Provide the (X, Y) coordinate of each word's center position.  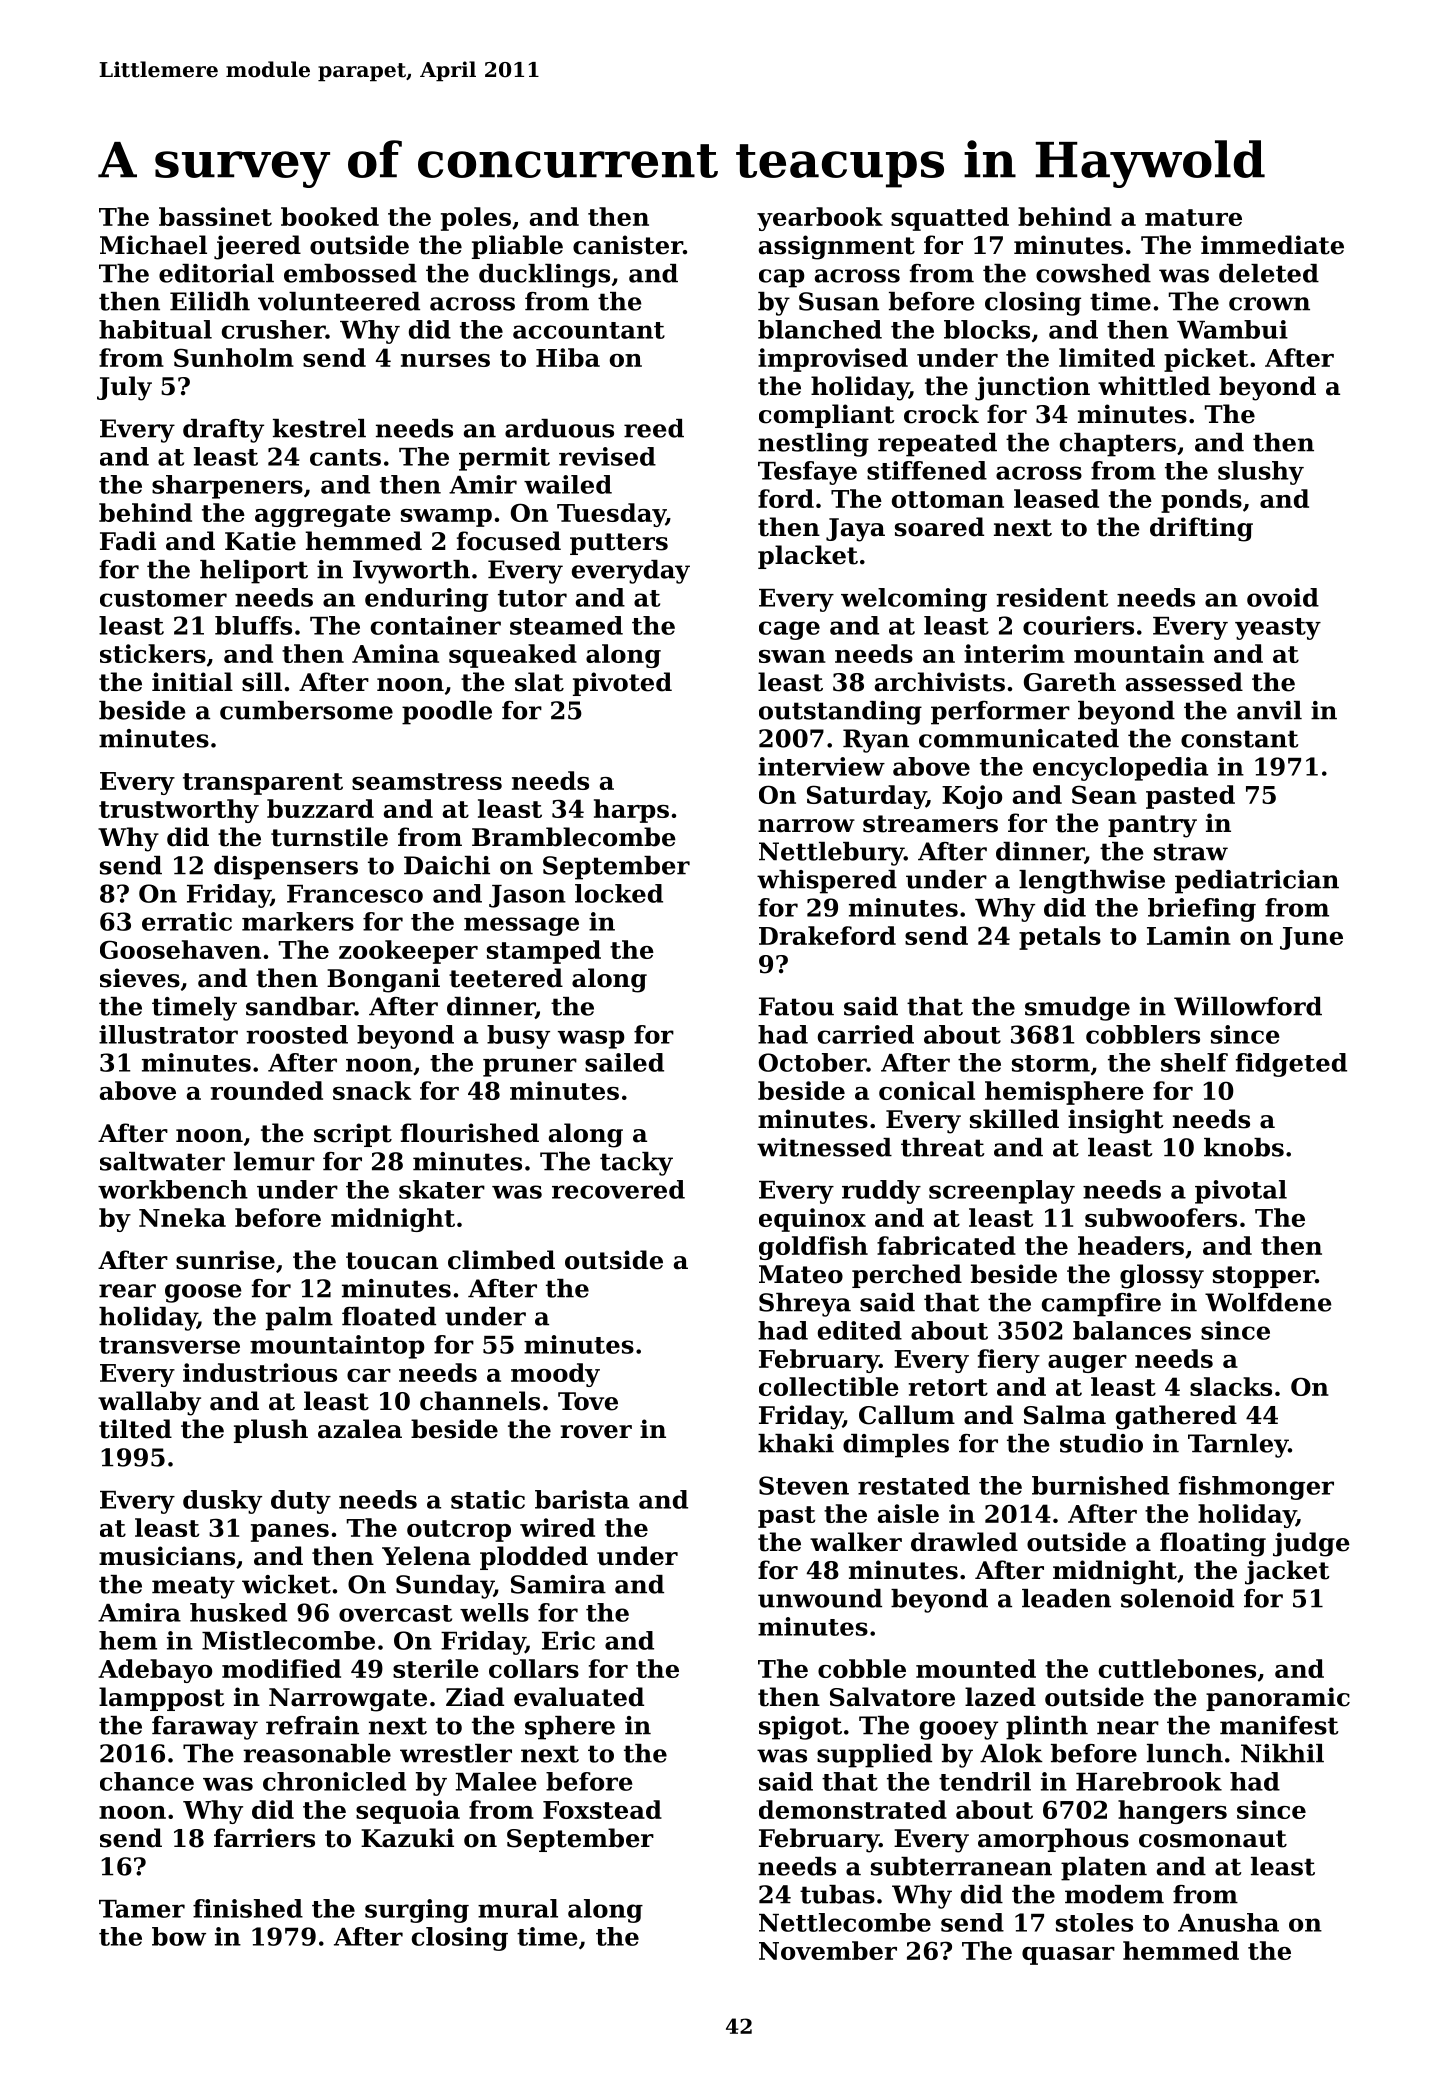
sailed (624, 1062)
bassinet (215, 216)
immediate (1272, 245)
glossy (1162, 1276)
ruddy (881, 1192)
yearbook (820, 219)
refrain (312, 1725)
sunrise (225, 1260)
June (1311, 938)
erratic (187, 921)
